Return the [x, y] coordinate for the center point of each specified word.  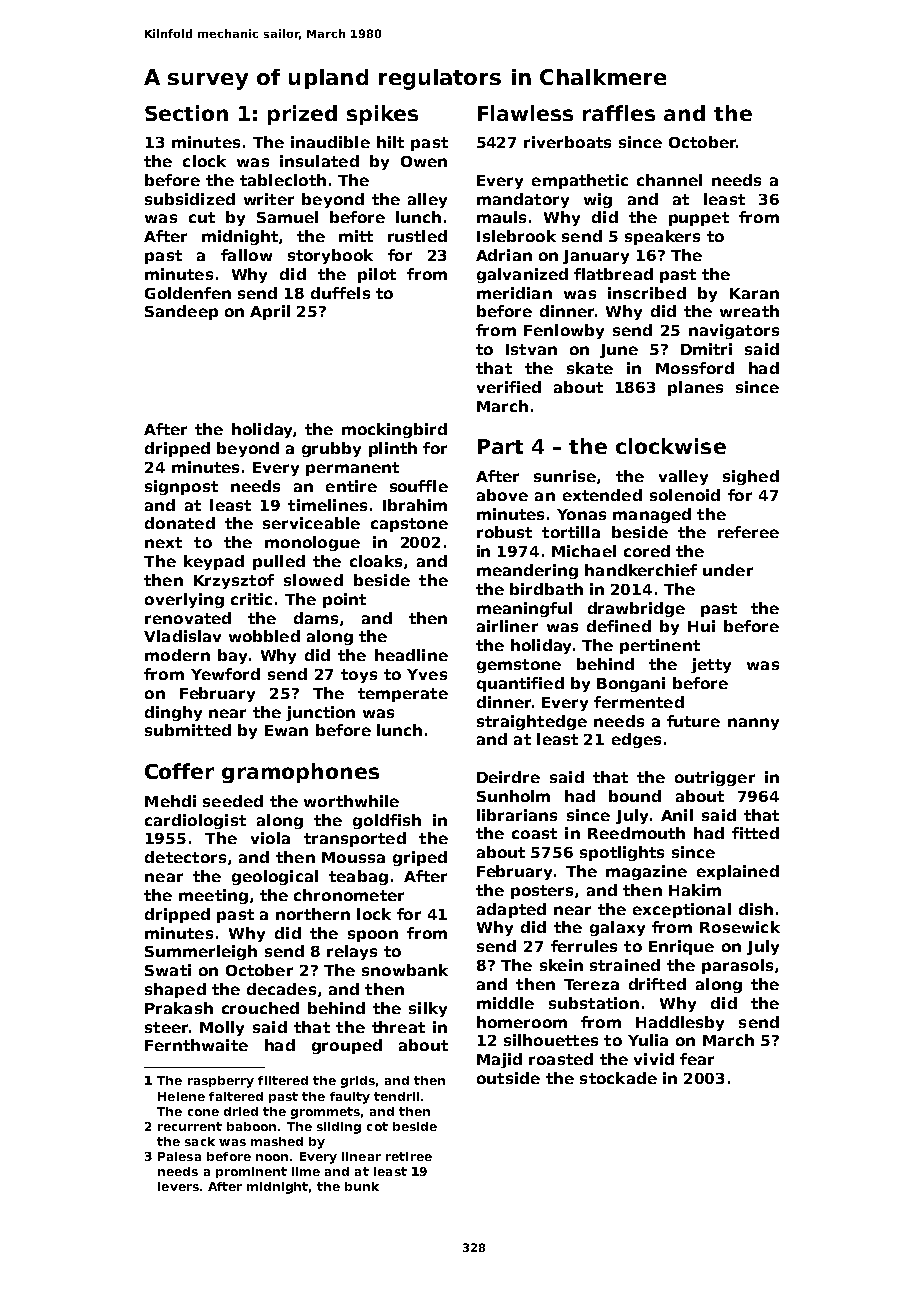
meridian [514, 293]
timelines [327, 505]
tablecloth [283, 180]
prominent [251, 1172]
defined [619, 626]
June [619, 351]
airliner [507, 626]
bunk [362, 1186]
